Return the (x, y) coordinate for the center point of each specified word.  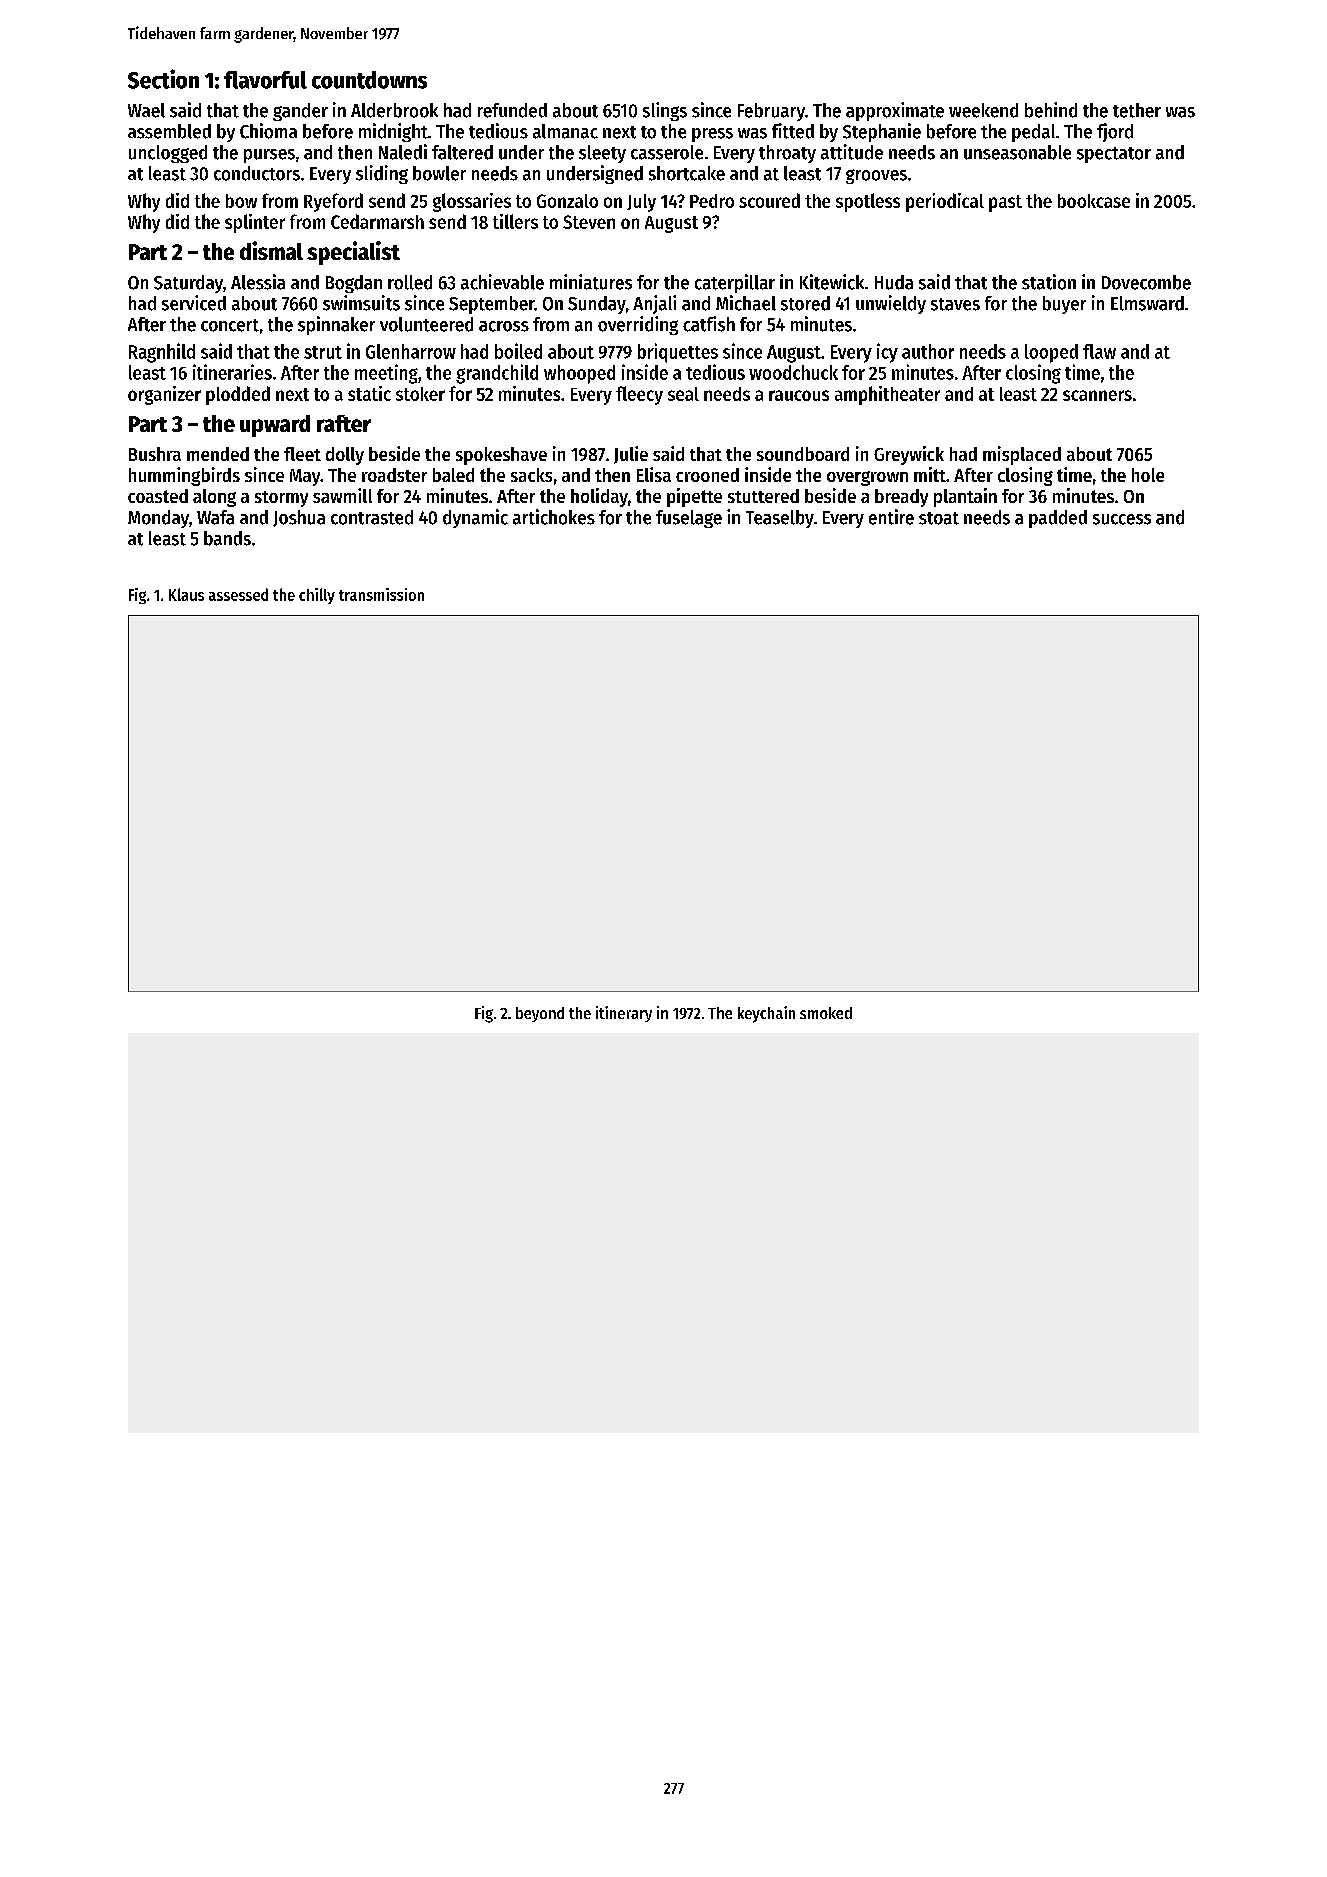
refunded (512, 110)
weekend (983, 110)
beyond (540, 1014)
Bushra (155, 454)
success (1122, 519)
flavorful (265, 80)
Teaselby (780, 519)
